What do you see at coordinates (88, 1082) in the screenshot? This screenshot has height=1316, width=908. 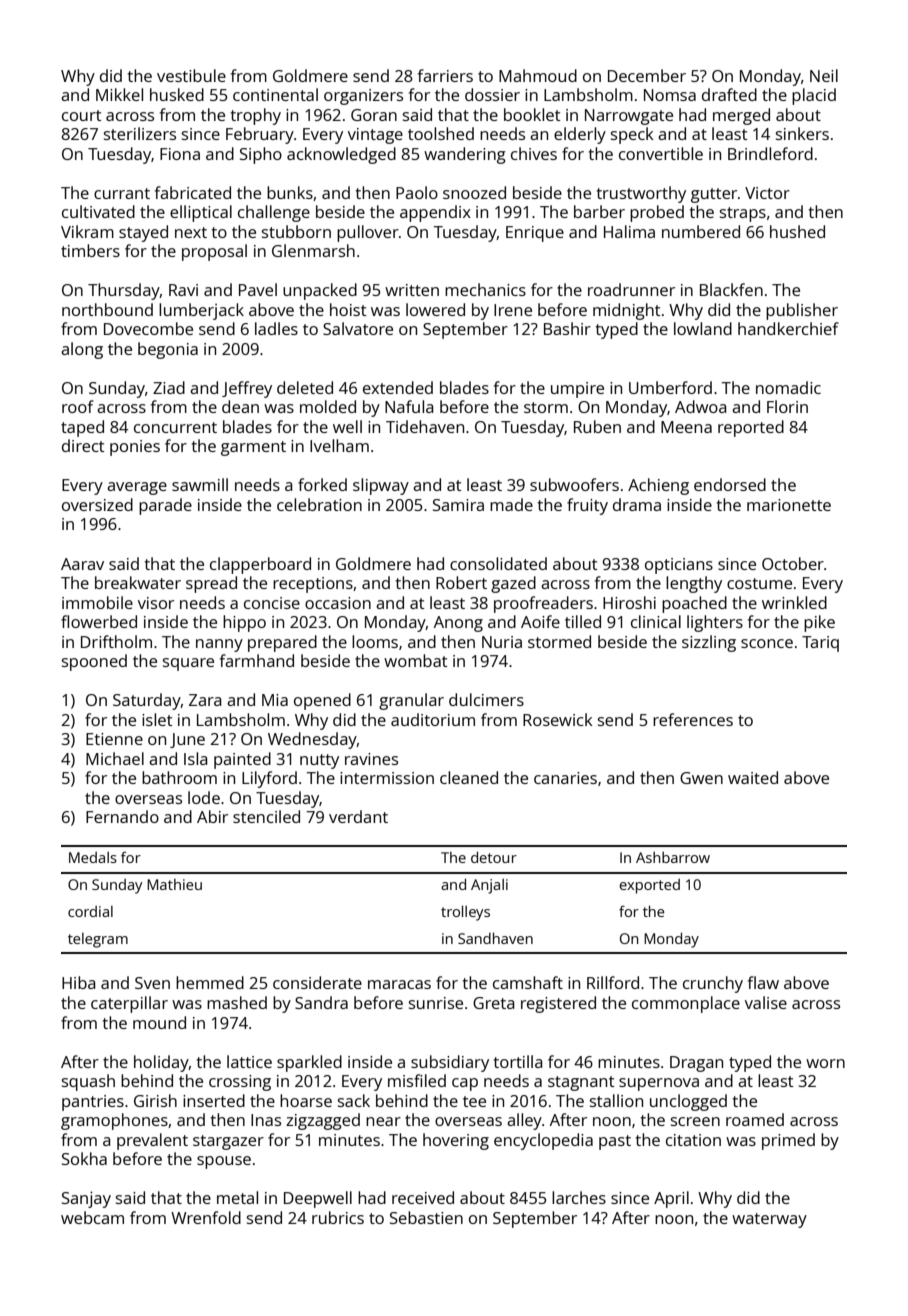 I see `squash` at bounding box center [88, 1082].
